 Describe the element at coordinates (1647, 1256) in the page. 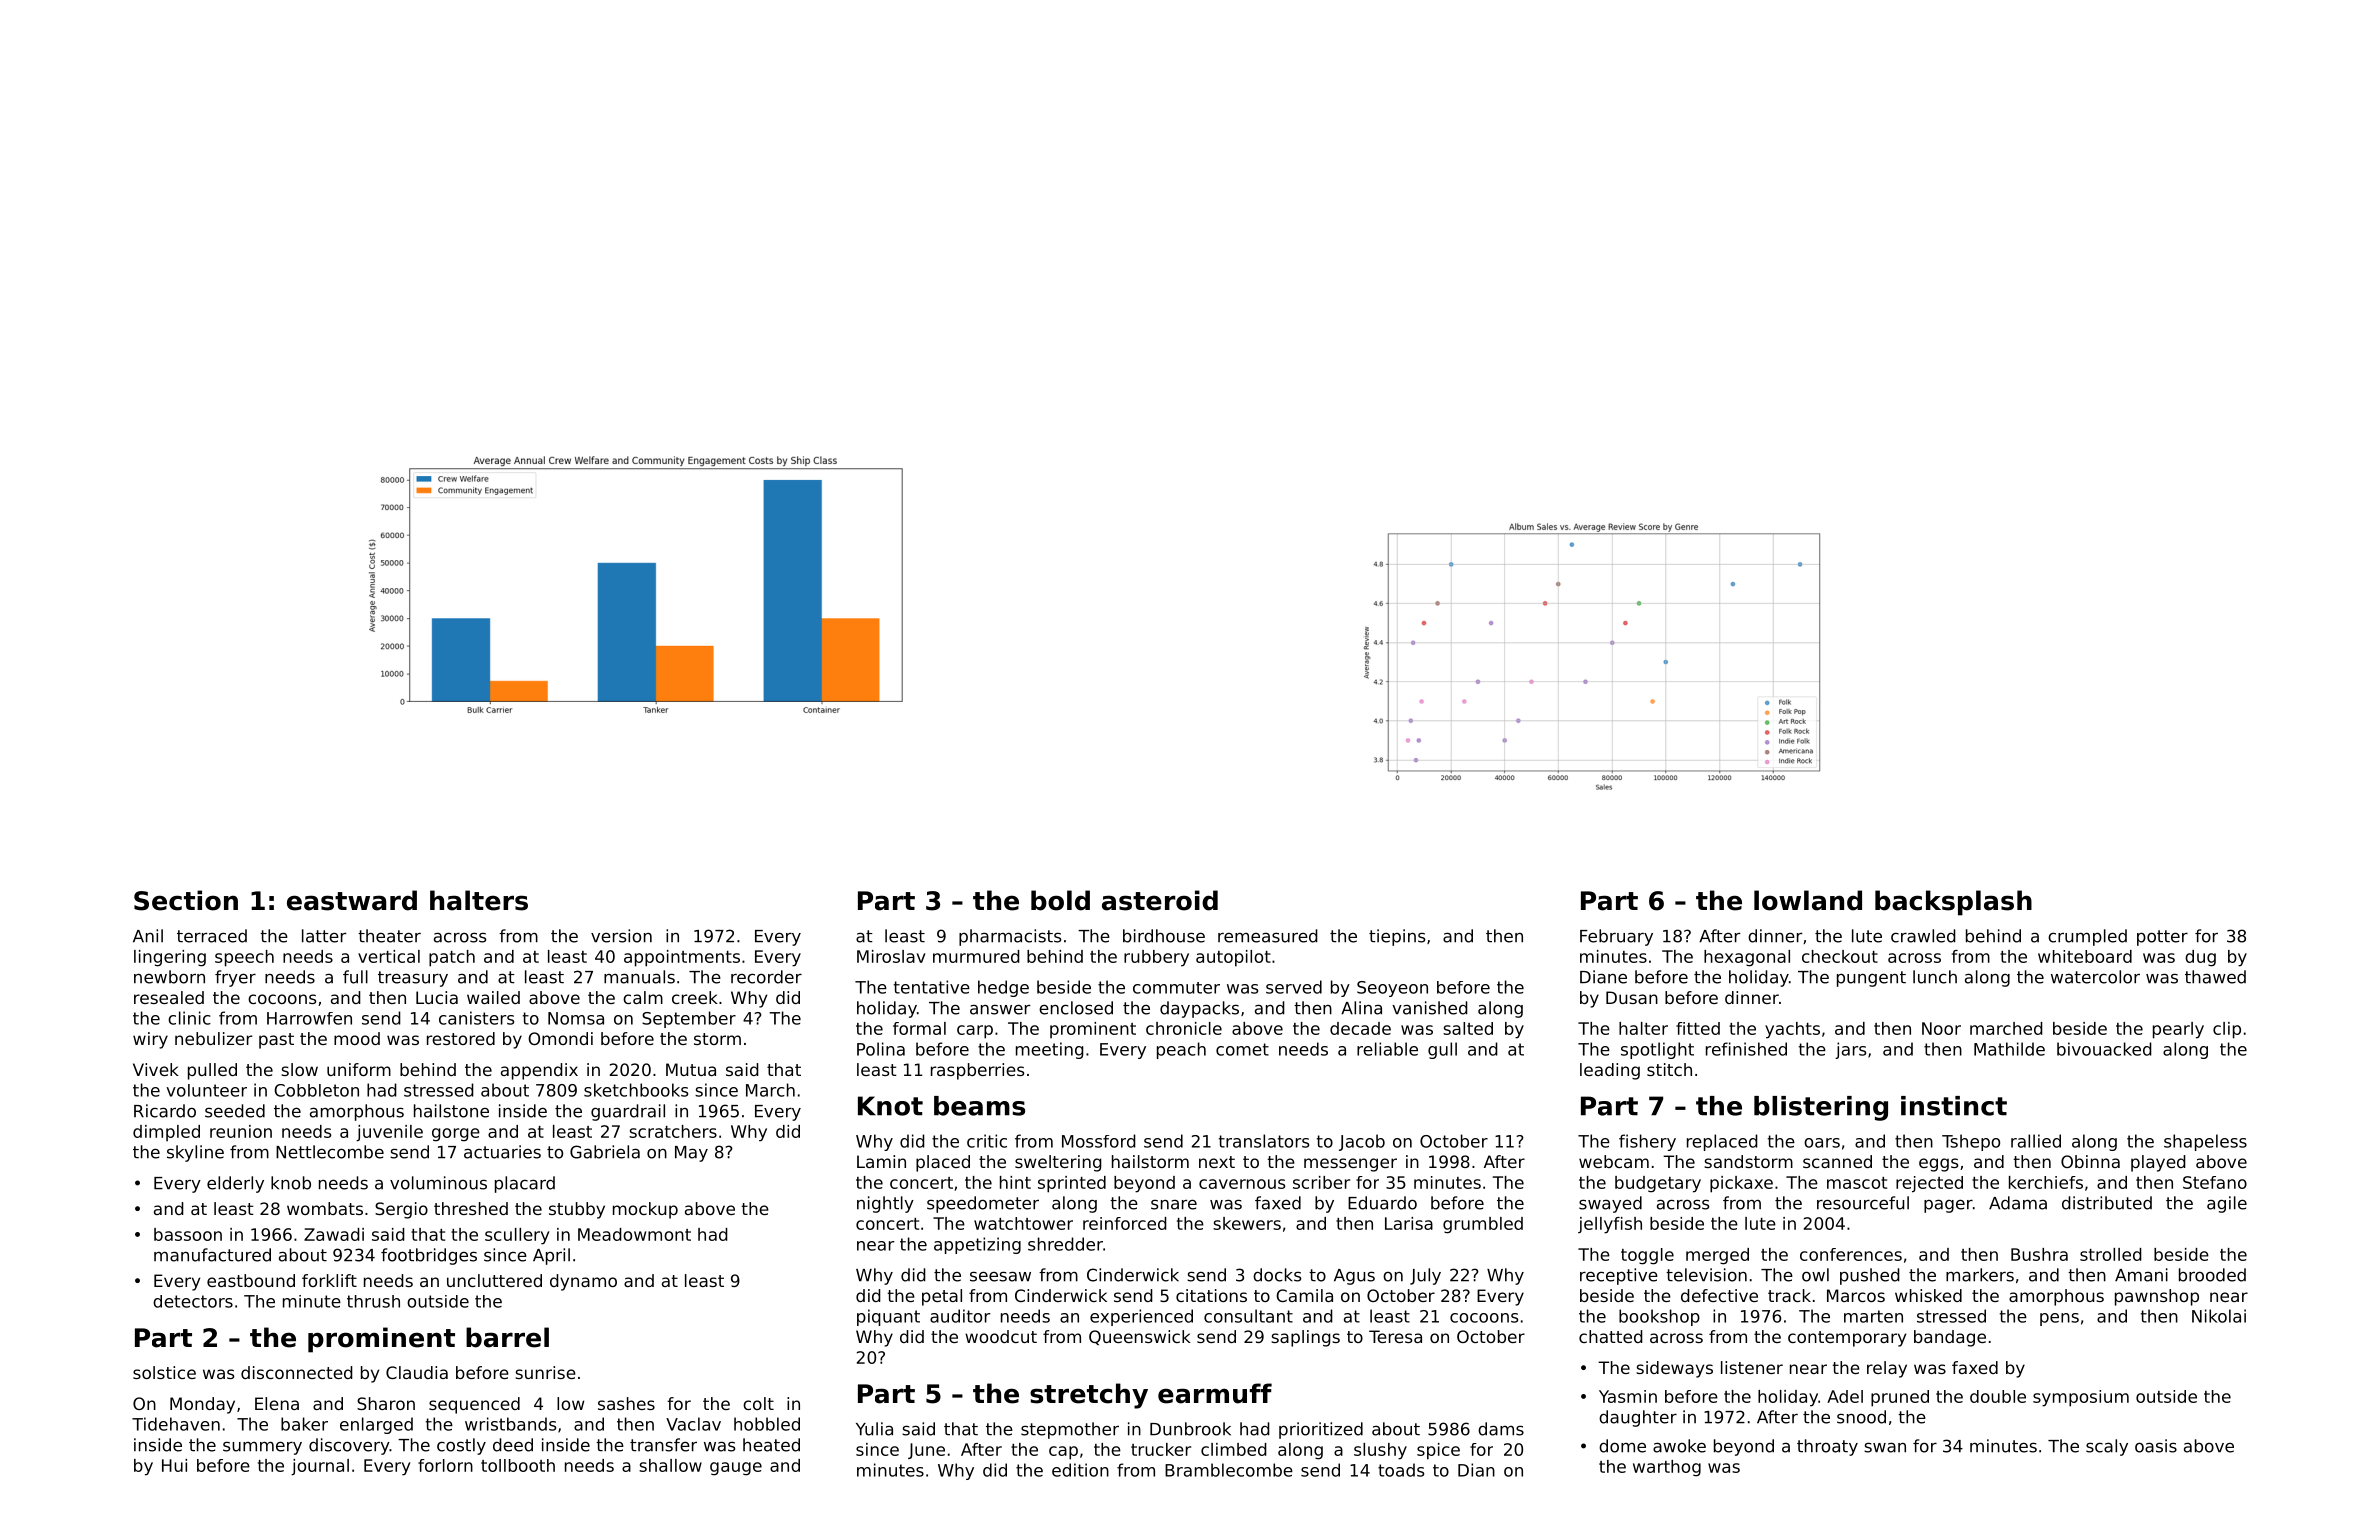

I see `toggle` at that location.
